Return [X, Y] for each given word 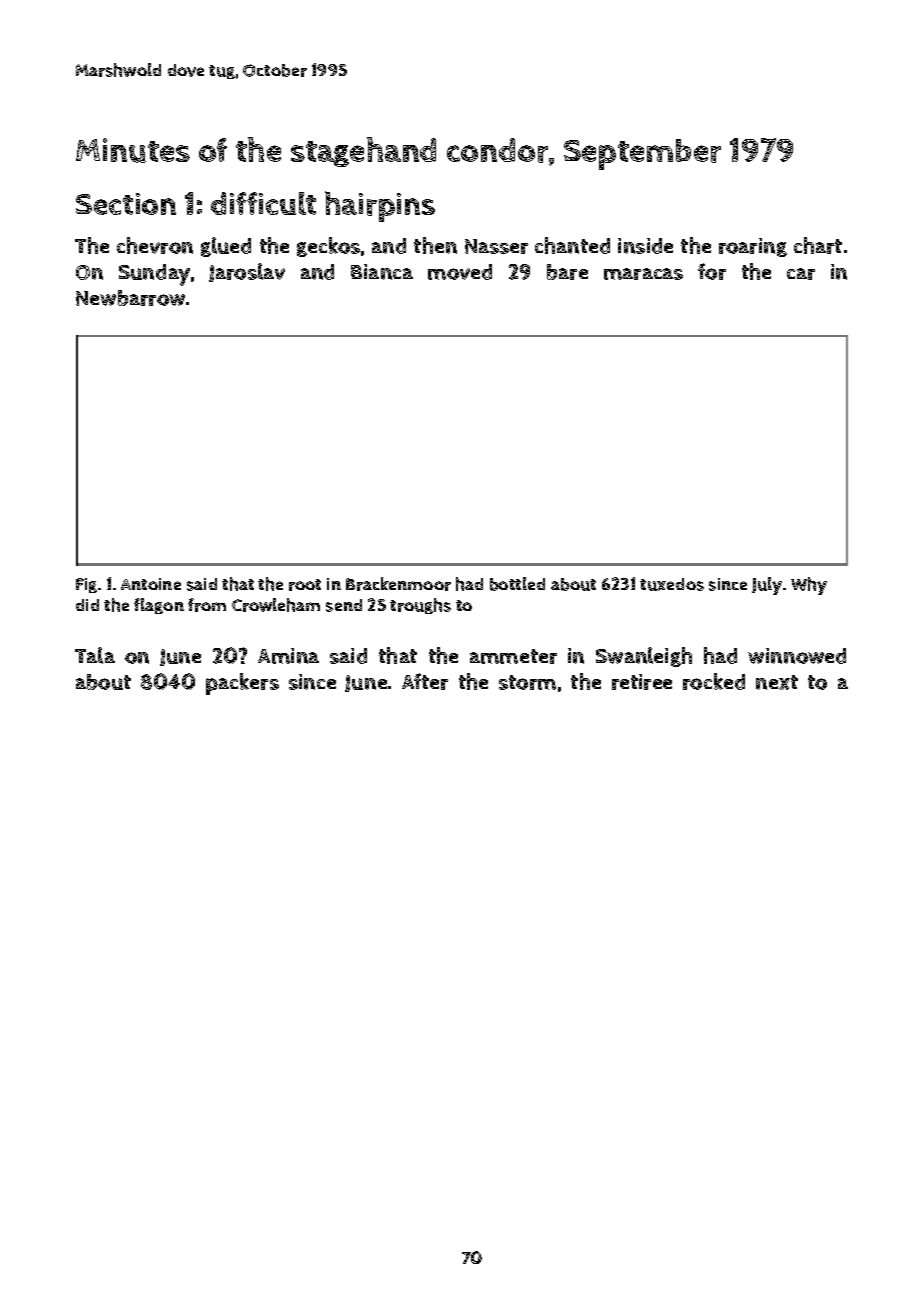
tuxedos [672, 584]
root [305, 585]
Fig [86, 585]
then [435, 245]
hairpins [380, 206]
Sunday [154, 275]
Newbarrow [130, 298]
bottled [517, 584]
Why [809, 586]
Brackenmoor [398, 584]
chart [818, 245]
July [767, 586]
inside [645, 246]
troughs [420, 606]
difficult [263, 203]
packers [242, 684]
